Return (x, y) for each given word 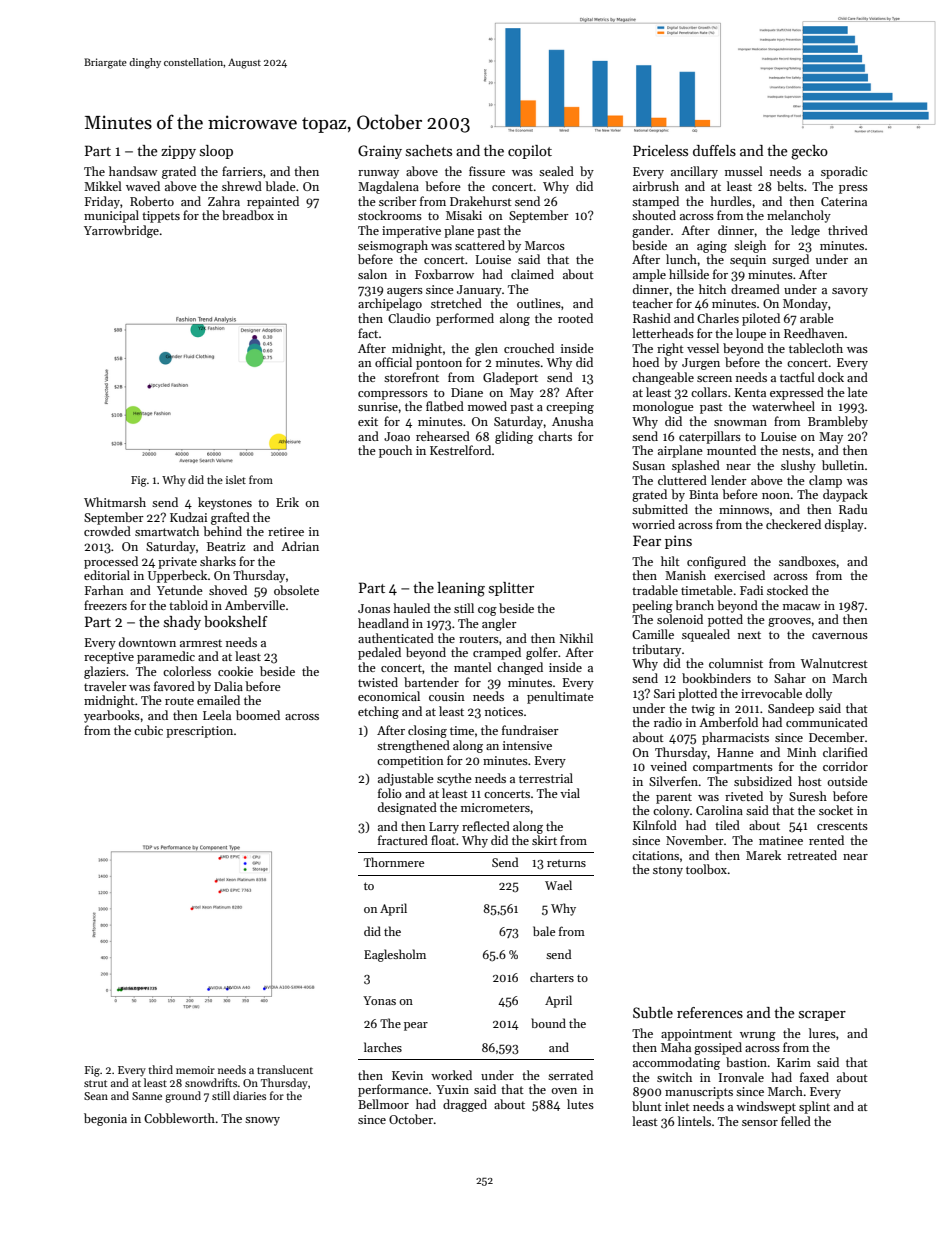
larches (383, 1047)
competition (410, 762)
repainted (273, 202)
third (160, 1069)
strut (95, 1083)
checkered (793, 524)
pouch (395, 451)
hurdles (731, 201)
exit (368, 421)
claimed (532, 274)
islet (236, 479)
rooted (575, 318)
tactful (797, 377)
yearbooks (112, 716)
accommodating (676, 1063)
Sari (664, 693)
